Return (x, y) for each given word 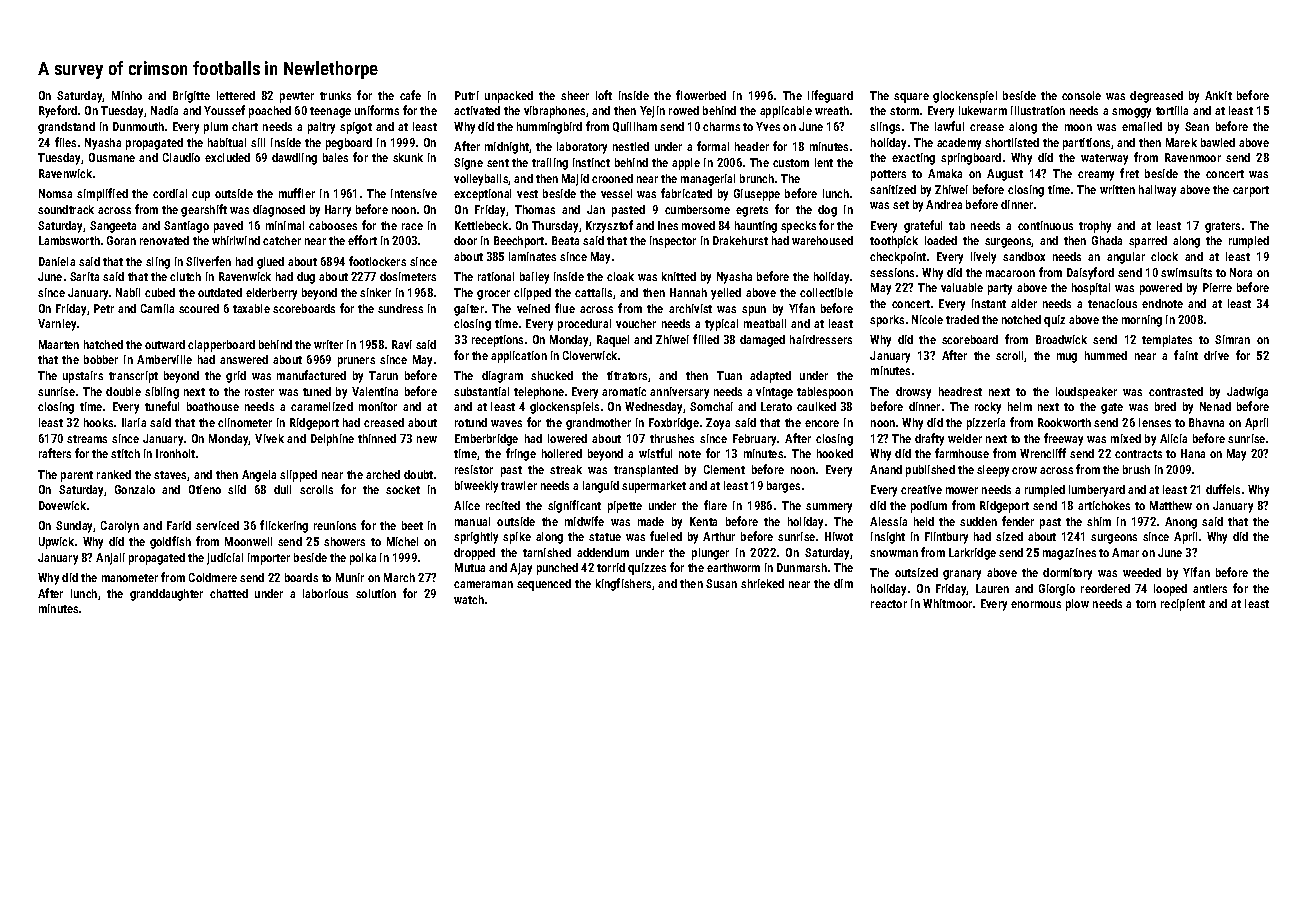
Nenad (1215, 406)
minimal (285, 225)
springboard (971, 159)
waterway (1104, 159)
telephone (539, 393)
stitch (125, 453)
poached (270, 112)
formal (713, 146)
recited (503, 505)
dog (827, 211)
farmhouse (962, 453)
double (123, 391)
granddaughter (166, 595)
